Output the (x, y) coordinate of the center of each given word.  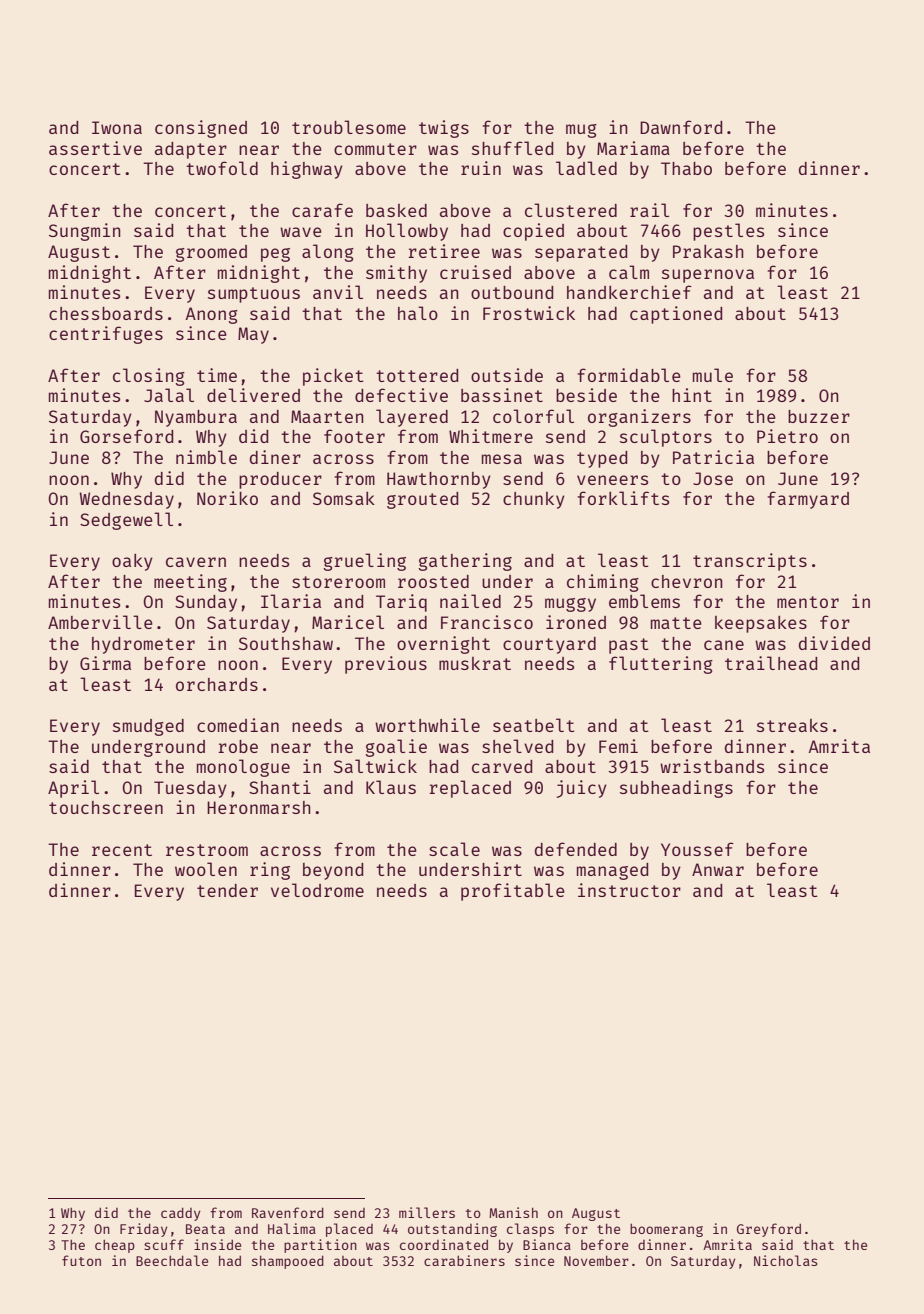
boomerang (666, 1230)
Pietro (787, 436)
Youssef (697, 849)
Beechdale (172, 1260)
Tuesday (190, 789)
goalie (396, 748)
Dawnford (681, 127)
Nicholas (785, 1260)
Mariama (633, 148)
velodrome (317, 890)
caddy (180, 1214)
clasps (530, 1230)
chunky (534, 500)
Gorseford (126, 436)
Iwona (117, 127)
